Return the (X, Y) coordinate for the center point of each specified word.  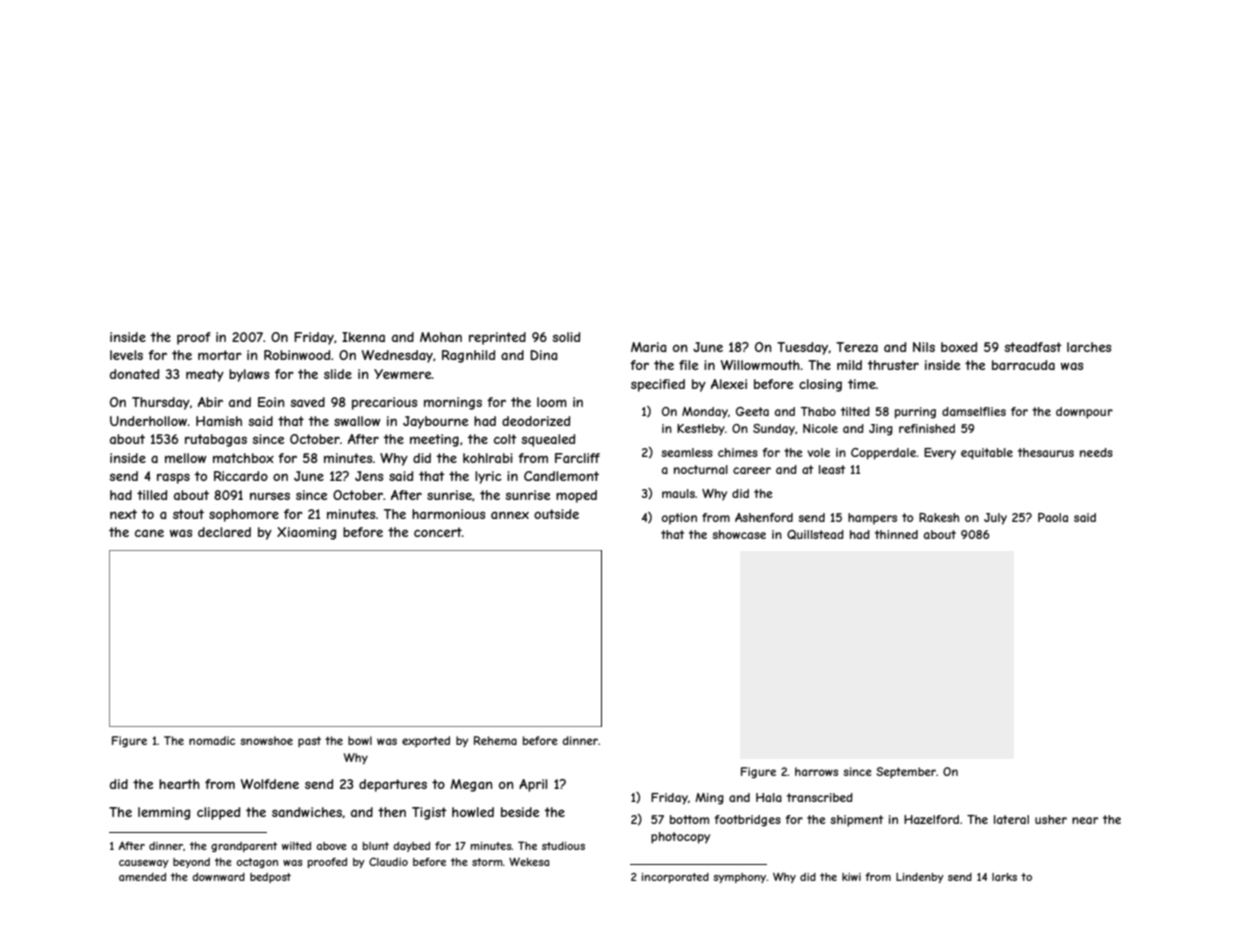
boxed (959, 347)
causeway (144, 864)
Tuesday (803, 348)
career (752, 470)
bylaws (249, 375)
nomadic (212, 740)
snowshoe (266, 740)
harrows (816, 771)
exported (426, 741)
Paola (1053, 517)
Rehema (495, 740)
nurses (270, 496)
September (906, 772)
